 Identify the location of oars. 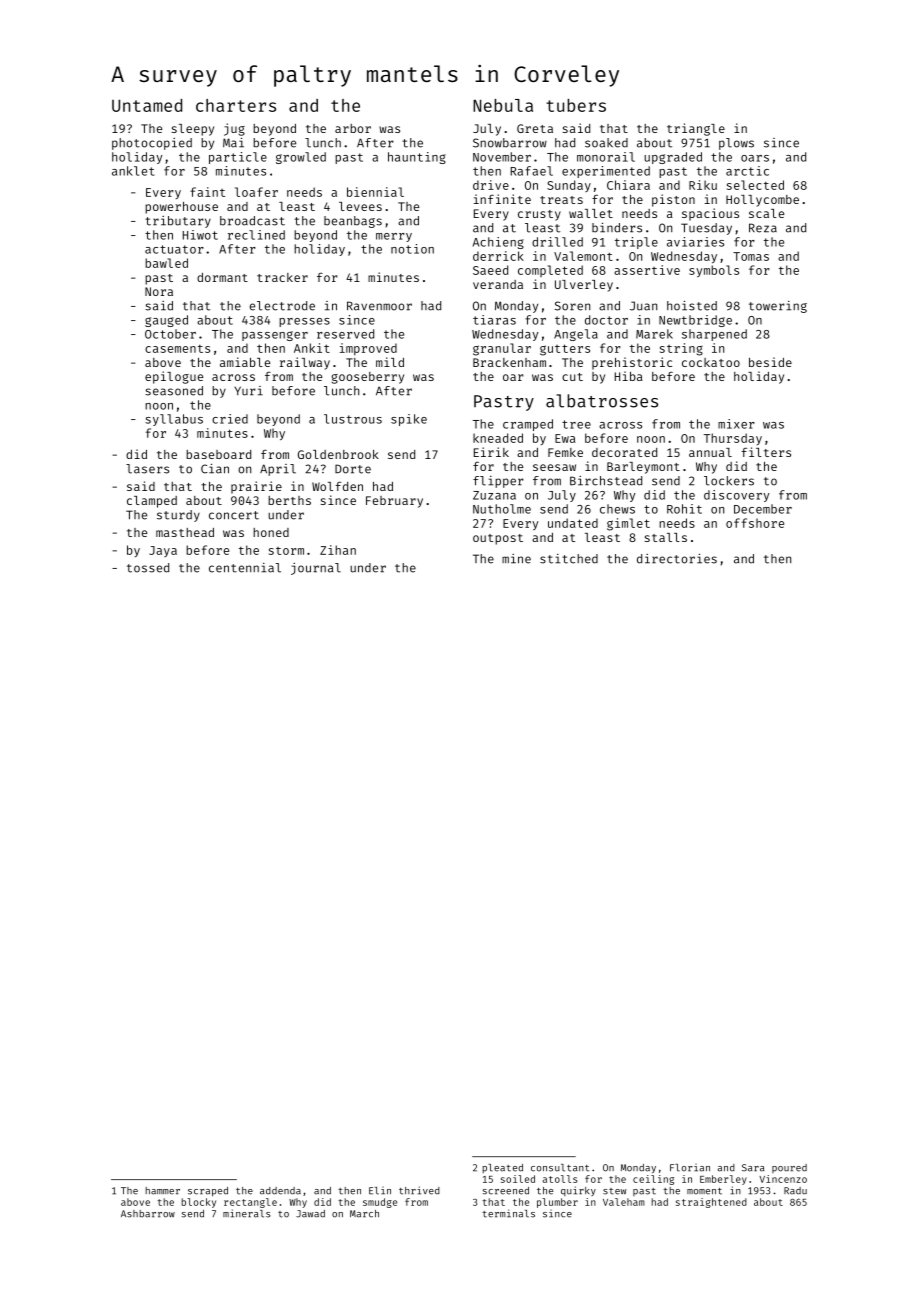
(755, 158).
